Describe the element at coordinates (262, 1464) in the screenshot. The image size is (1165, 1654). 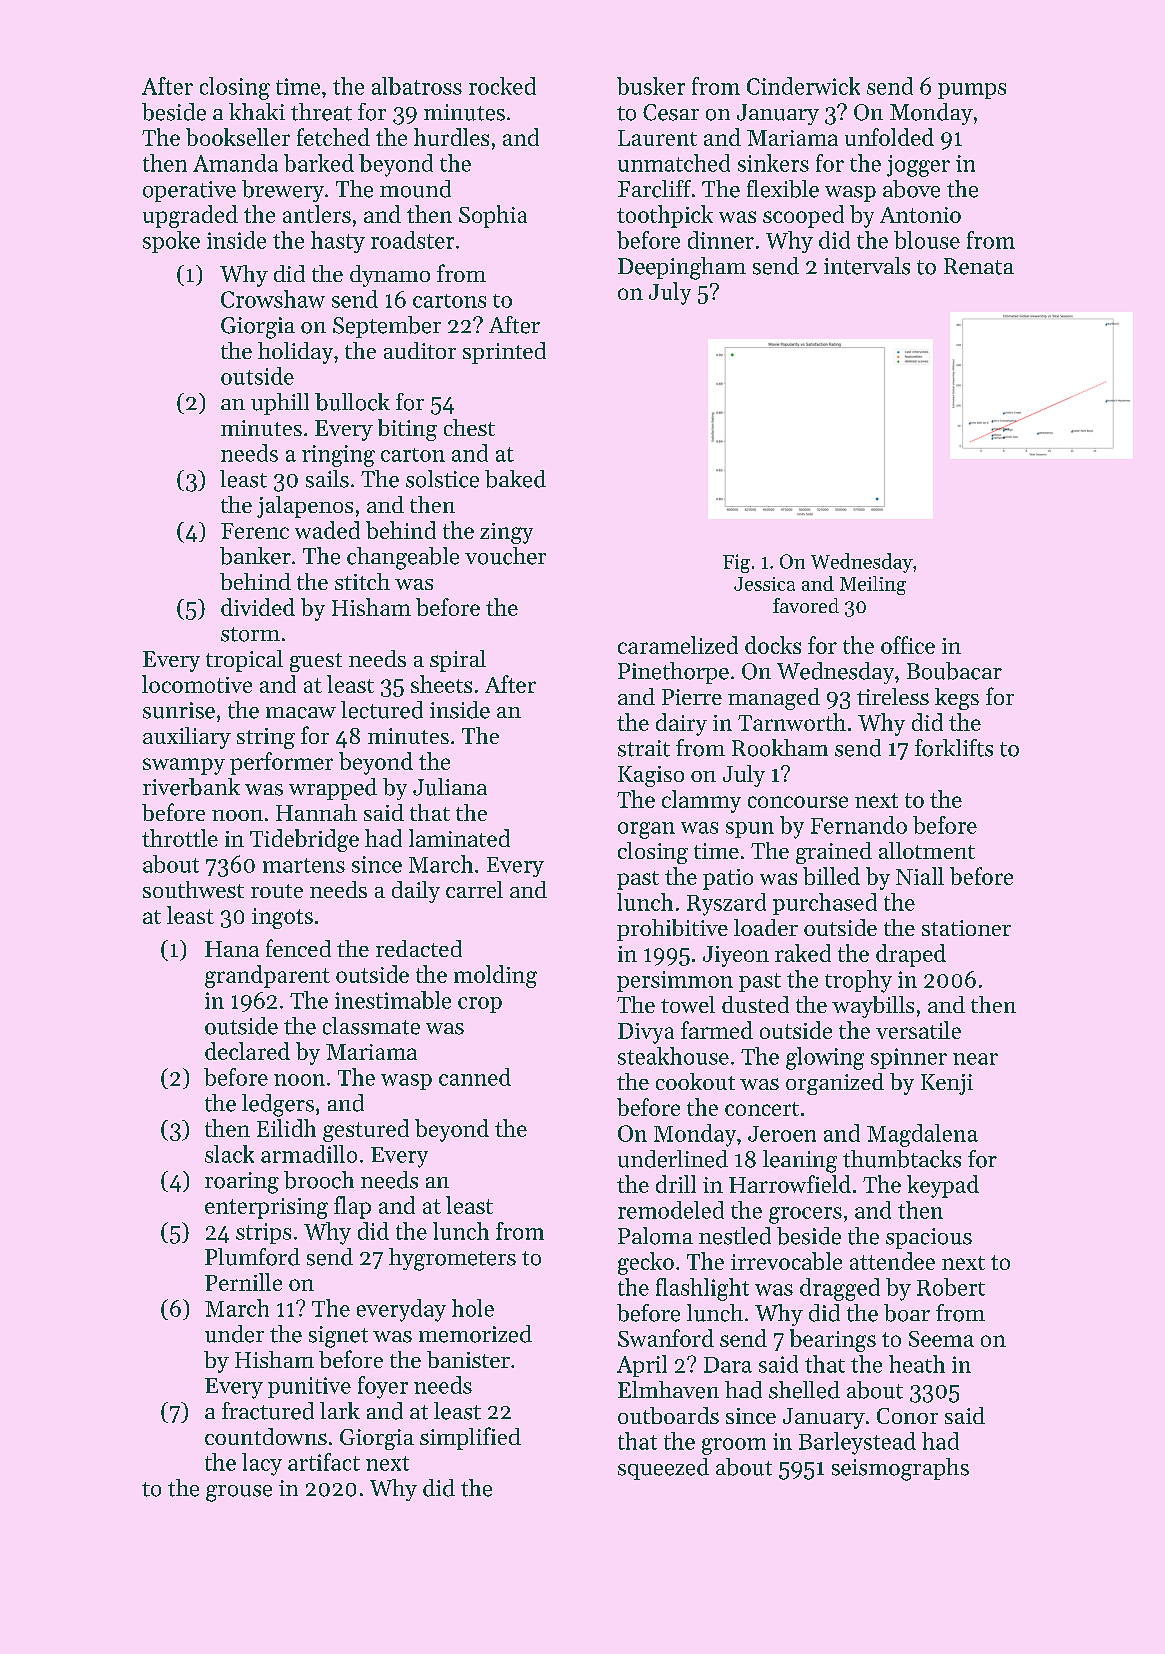
I see `lacy` at that location.
